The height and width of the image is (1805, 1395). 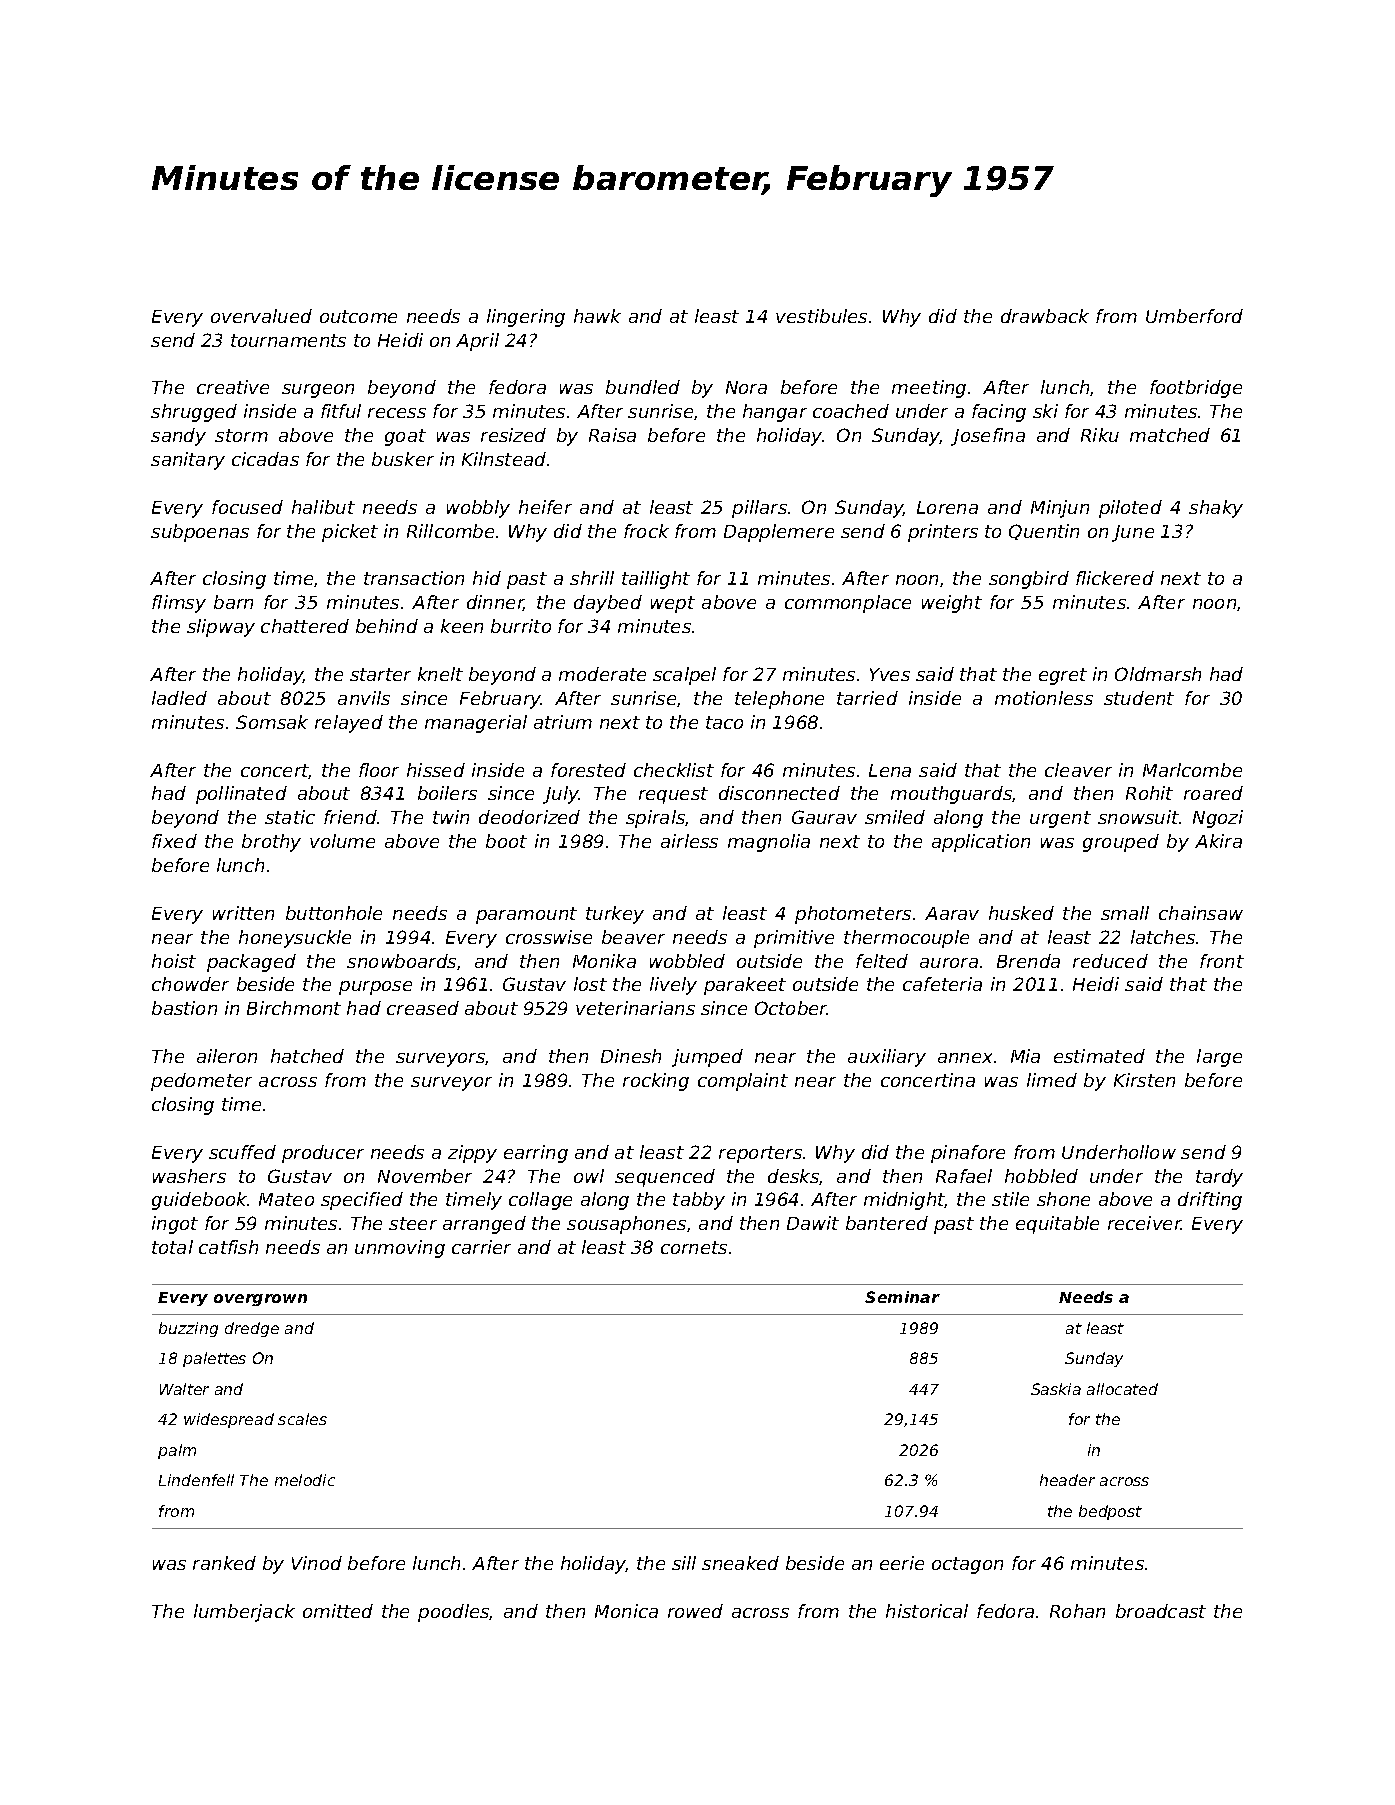 I want to click on sneaked, so click(x=740, y=1563).
